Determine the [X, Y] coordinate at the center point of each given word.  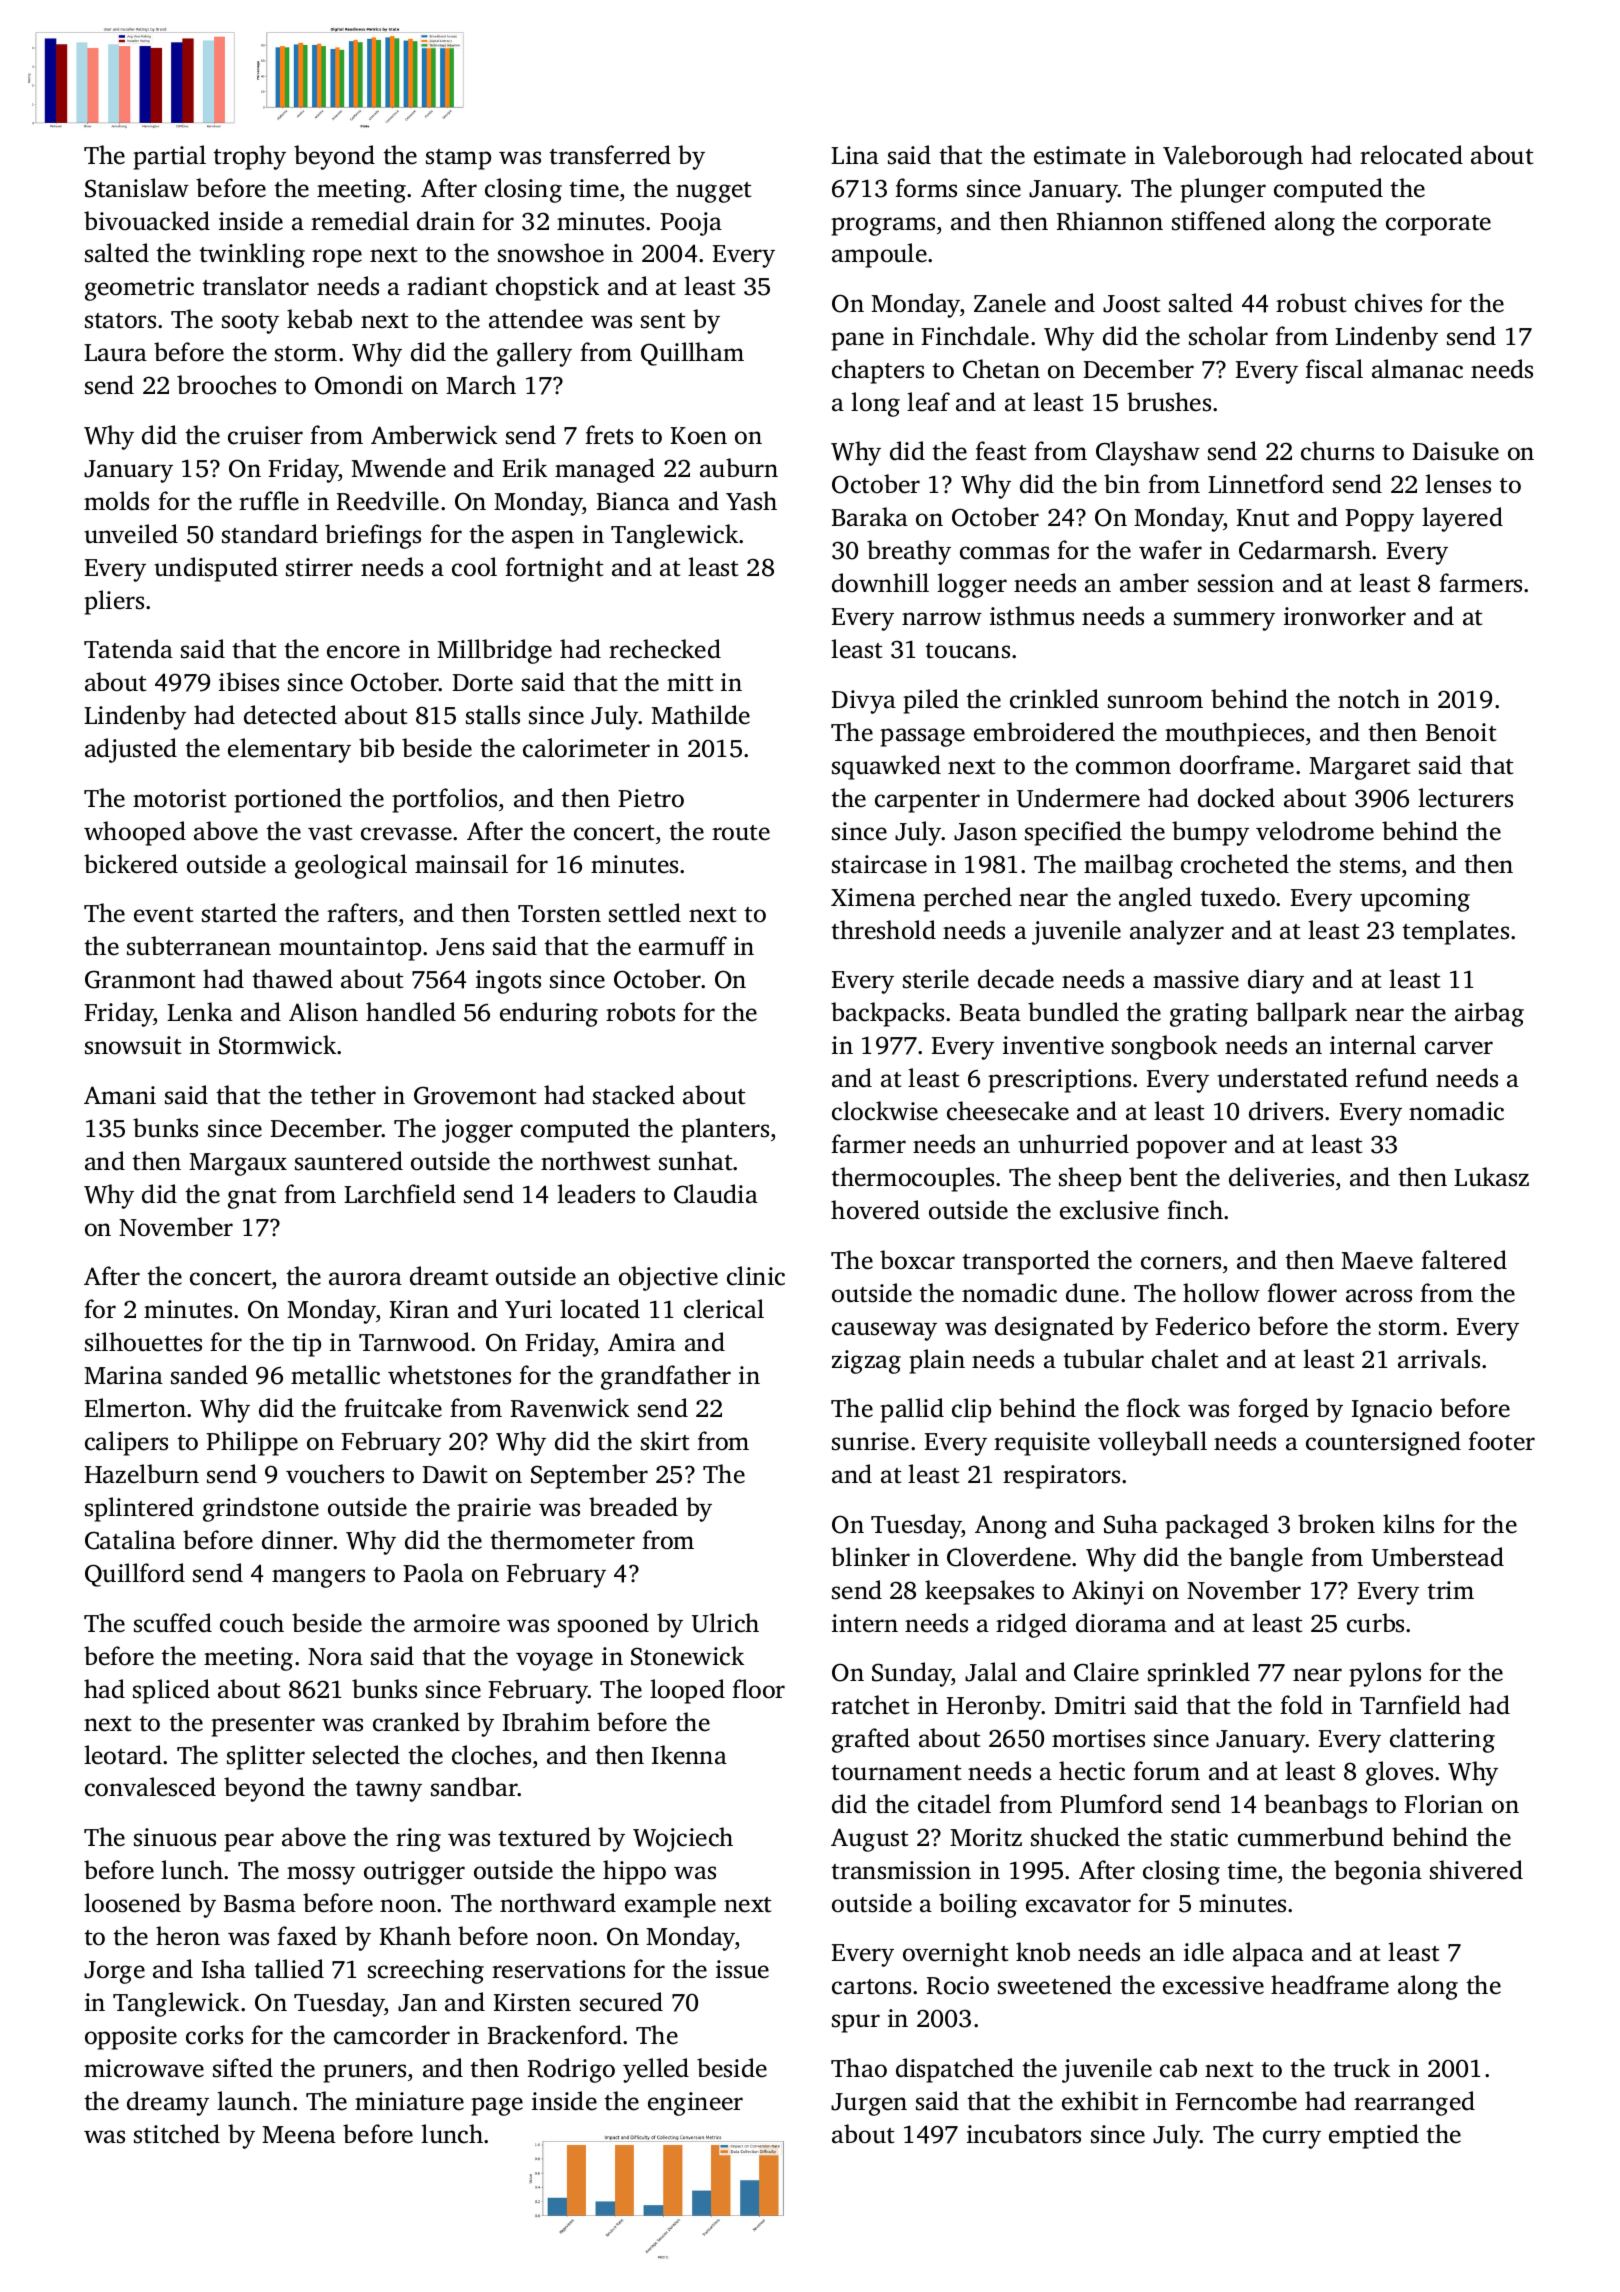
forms [926, 188]
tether [343, 1095]
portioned [288, 800]
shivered [1476, 1870]
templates [1455, 932]
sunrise [870, 1441]
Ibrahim [546, 1722]
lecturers [1465, 798]
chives [1388, 303]
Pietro [651, 798]
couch [252, 1623]
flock [1153, 1408]
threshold [883, 930]
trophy [249, 157]
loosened [132, 1903]
